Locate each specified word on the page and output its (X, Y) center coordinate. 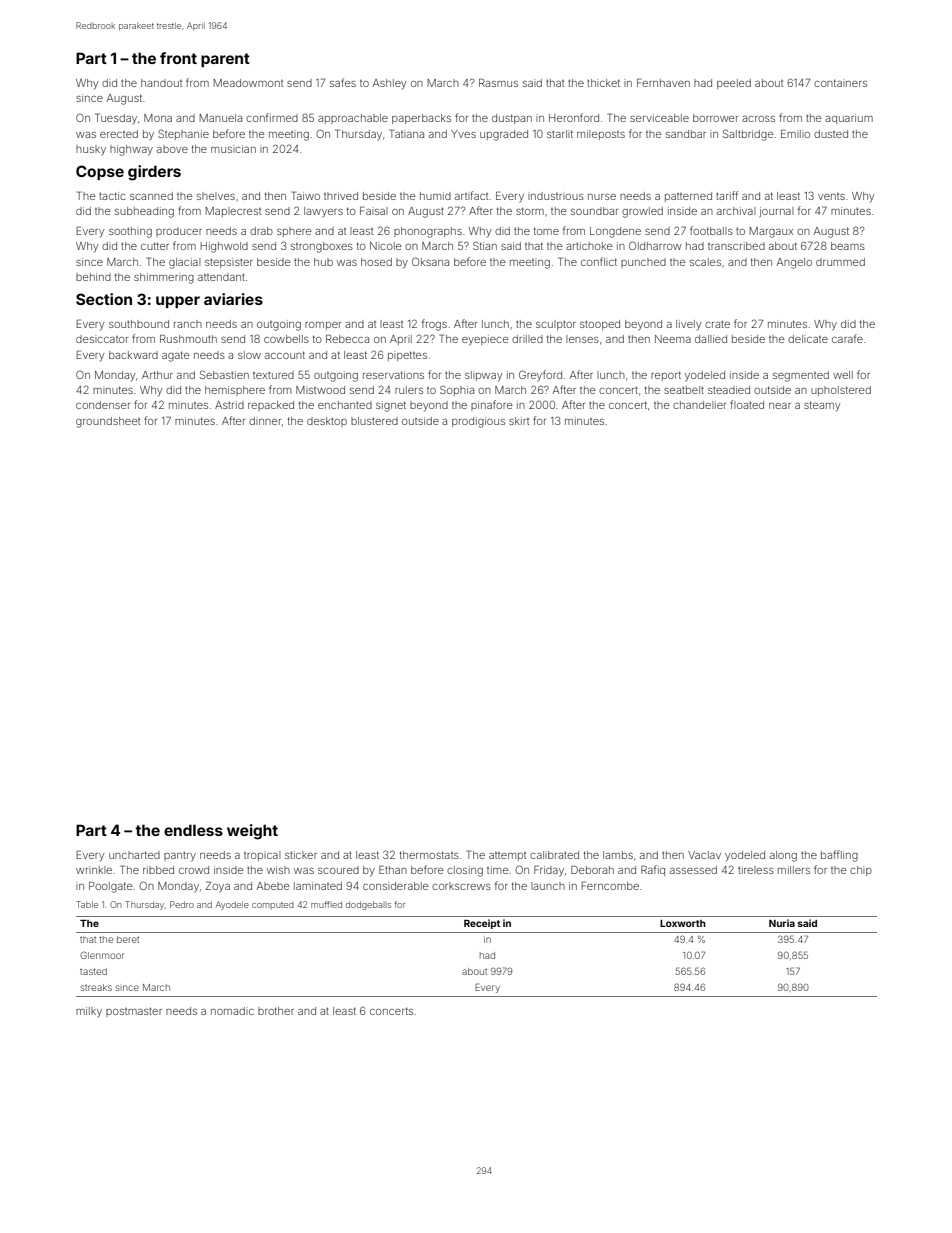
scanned (151, 196)
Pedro (182, 904)
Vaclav (704, 855)
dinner (265, 421)
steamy (822, 406)
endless (193, 830)
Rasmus (498, 82)
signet (391, 406)
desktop (327, 422)
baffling (839, 856)
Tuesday (116, 119)
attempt (507, 856)
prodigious (478, 422)
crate (717, 324)
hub (323, 262)
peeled (734, 84)
